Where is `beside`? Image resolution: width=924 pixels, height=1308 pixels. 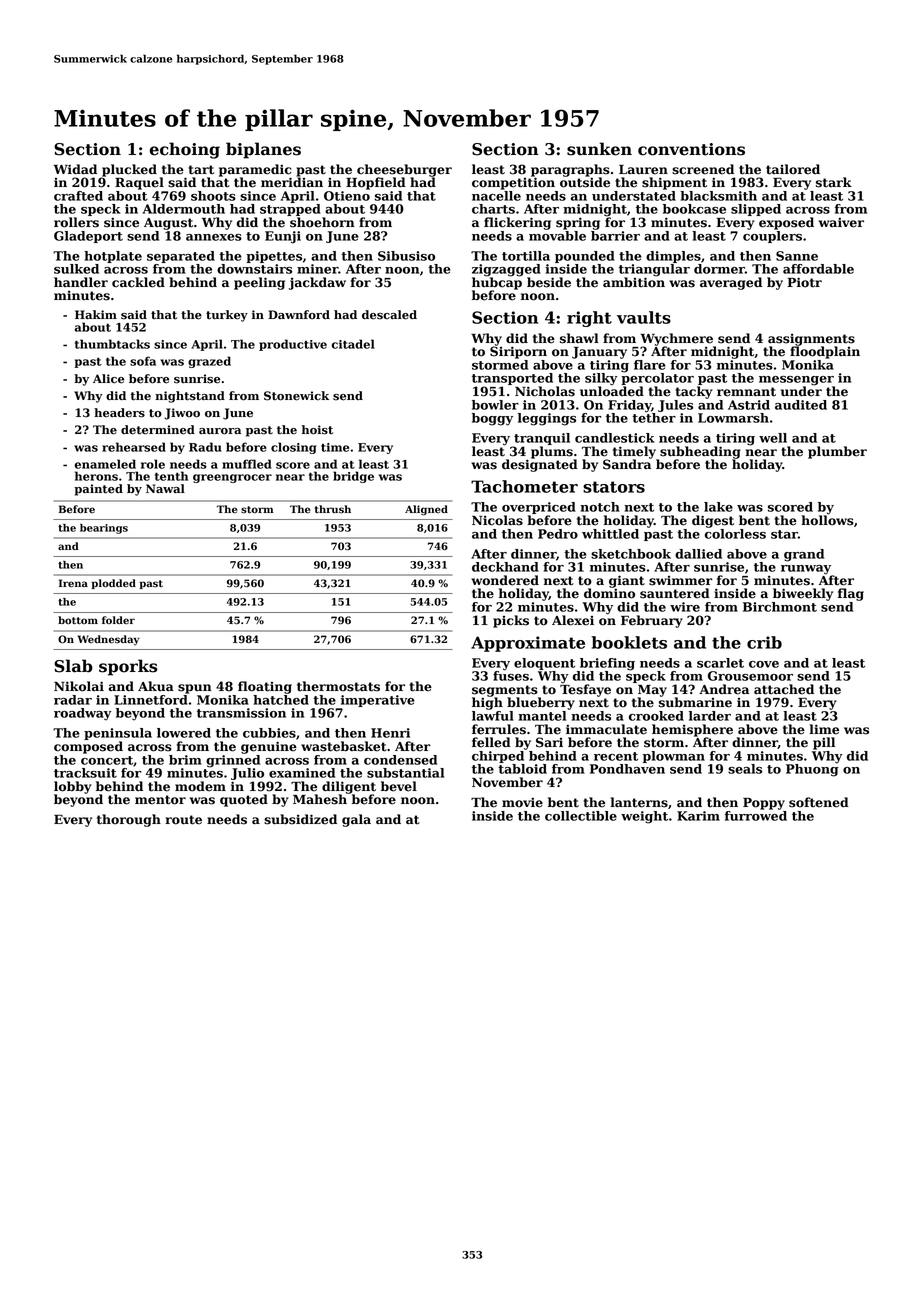 beside is located at coordinates (549, 282).
